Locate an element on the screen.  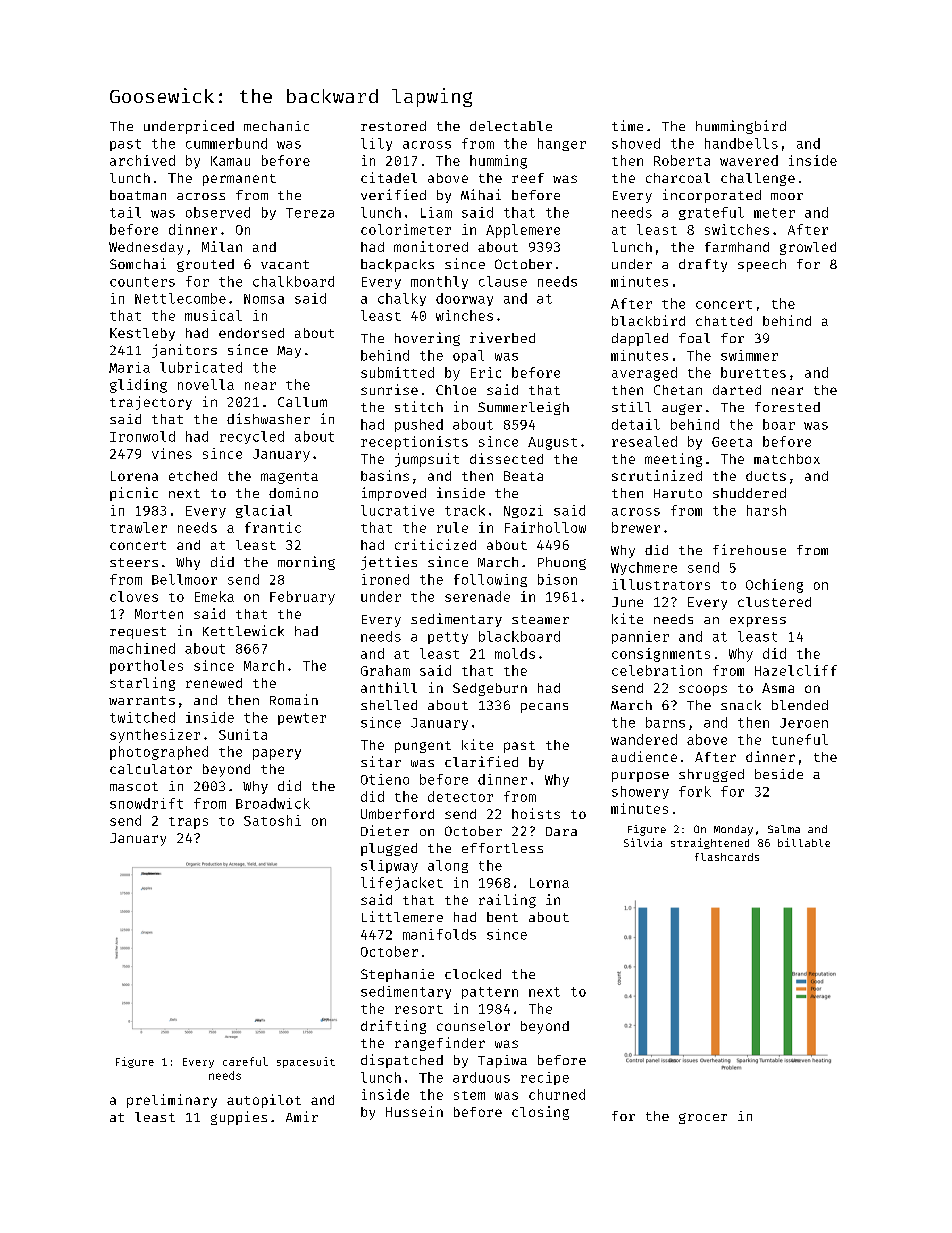
Broadwick is located at coordinates (273, 803).
